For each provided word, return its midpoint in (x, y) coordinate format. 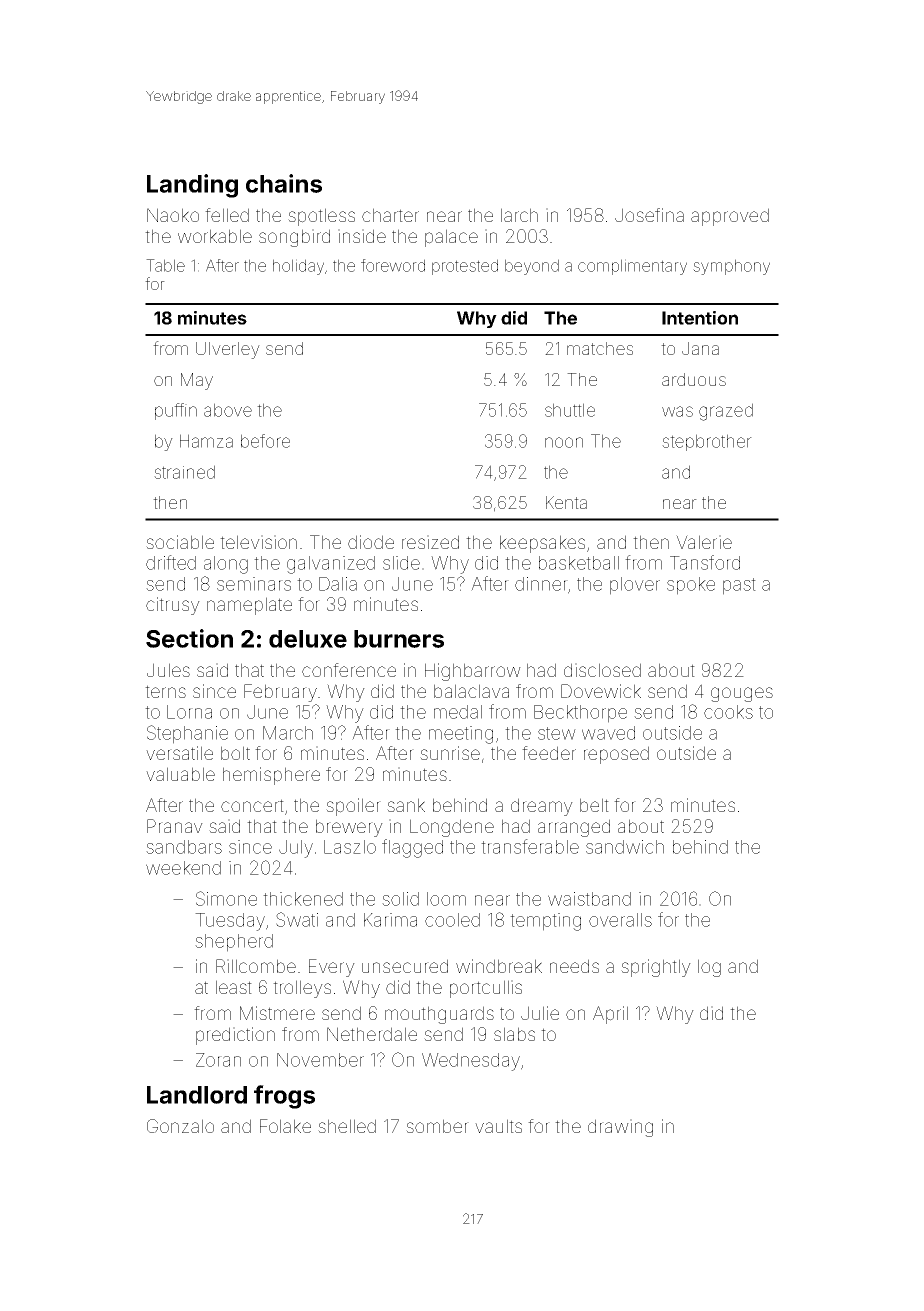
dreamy (542, 807)
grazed (726, 412)
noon (564, 442)
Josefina (649, 215)
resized (430, 542)
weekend (183, 868)
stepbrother (707, 442)
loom (446, 899)
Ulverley (228, 350)
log (709, 968)
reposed (616, 755)
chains (284, 183)
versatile (179, 753)
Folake (285, 1126)
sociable (180, 542)
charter (390, 215)
